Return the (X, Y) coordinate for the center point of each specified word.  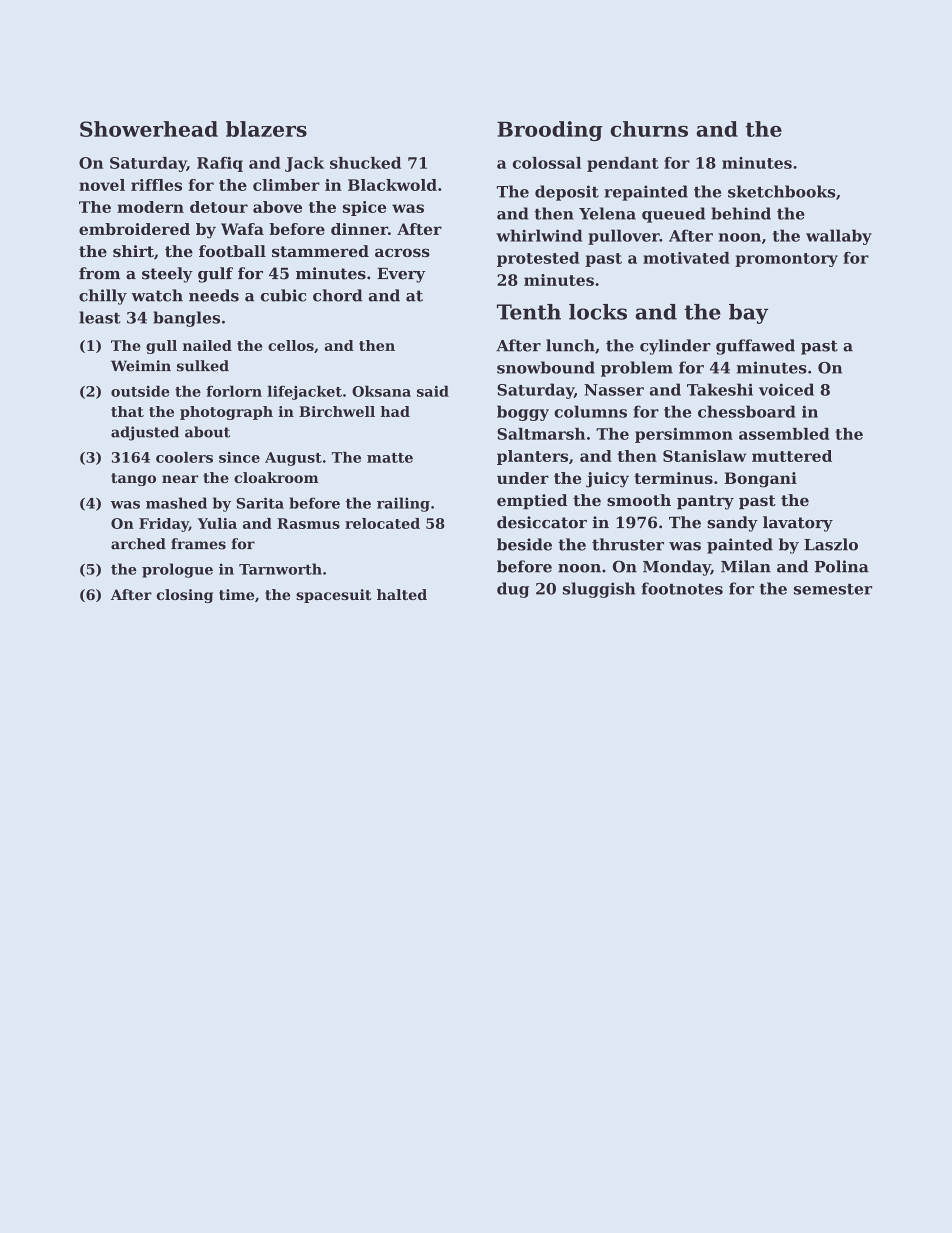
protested (538, 259)
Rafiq (220, 164)
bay (748, 314)
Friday (164, 525)
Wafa (242, 229)
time (236, 594)
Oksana (381, 391)
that (127, 411)
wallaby (839, 237)
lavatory (798, 524)
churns (649, 129)
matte (390, 458)
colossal (547, 163)
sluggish (599, 590)
